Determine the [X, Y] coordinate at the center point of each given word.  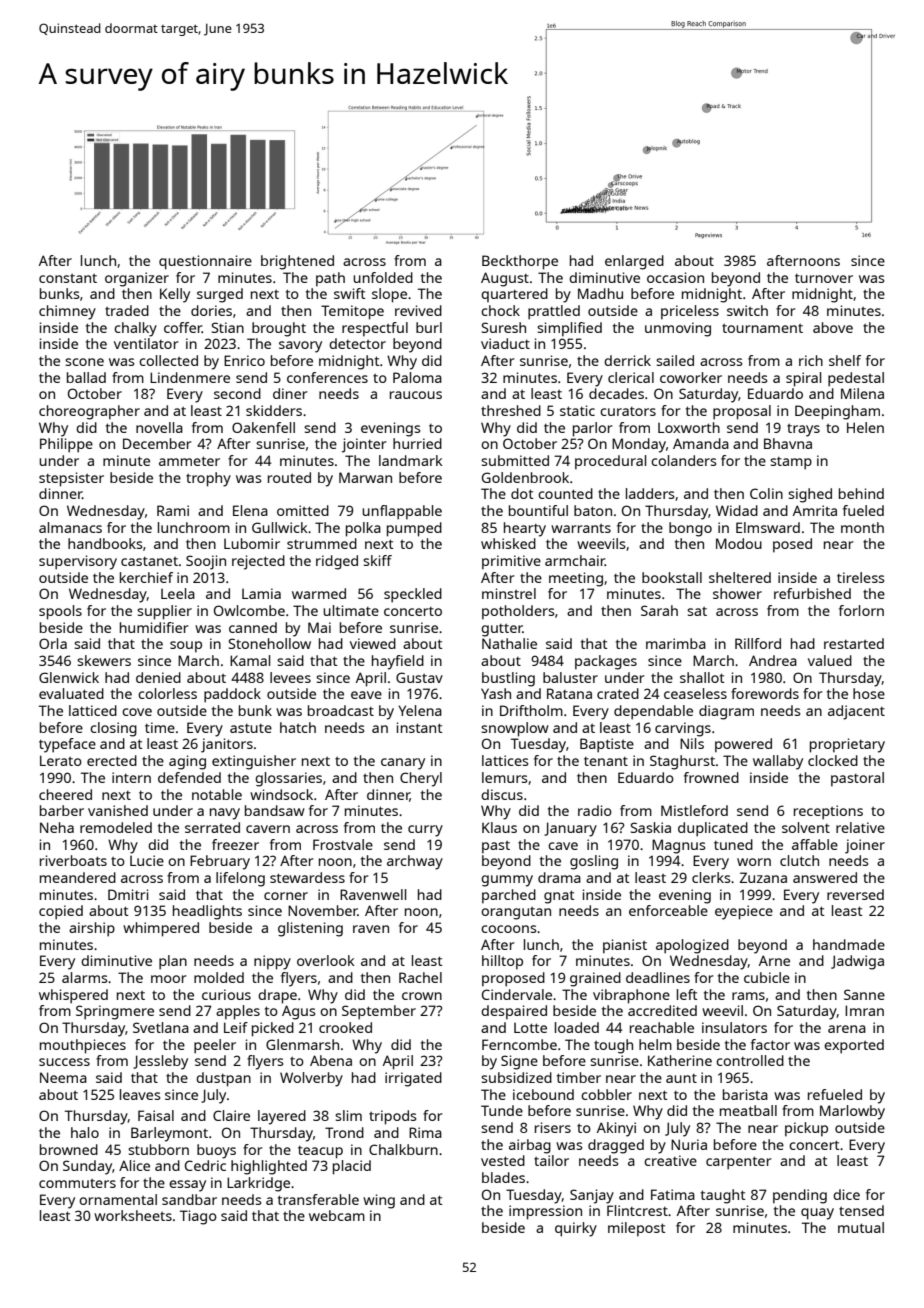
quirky [576, 1229]
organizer [137, 279]
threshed [511, 410]
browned [69, 1149]
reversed [855, 894]
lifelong [240, 879]
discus [502, 794]
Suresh [504, 327]
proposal [742, 412]
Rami [173, 510]
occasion [675, 277]
